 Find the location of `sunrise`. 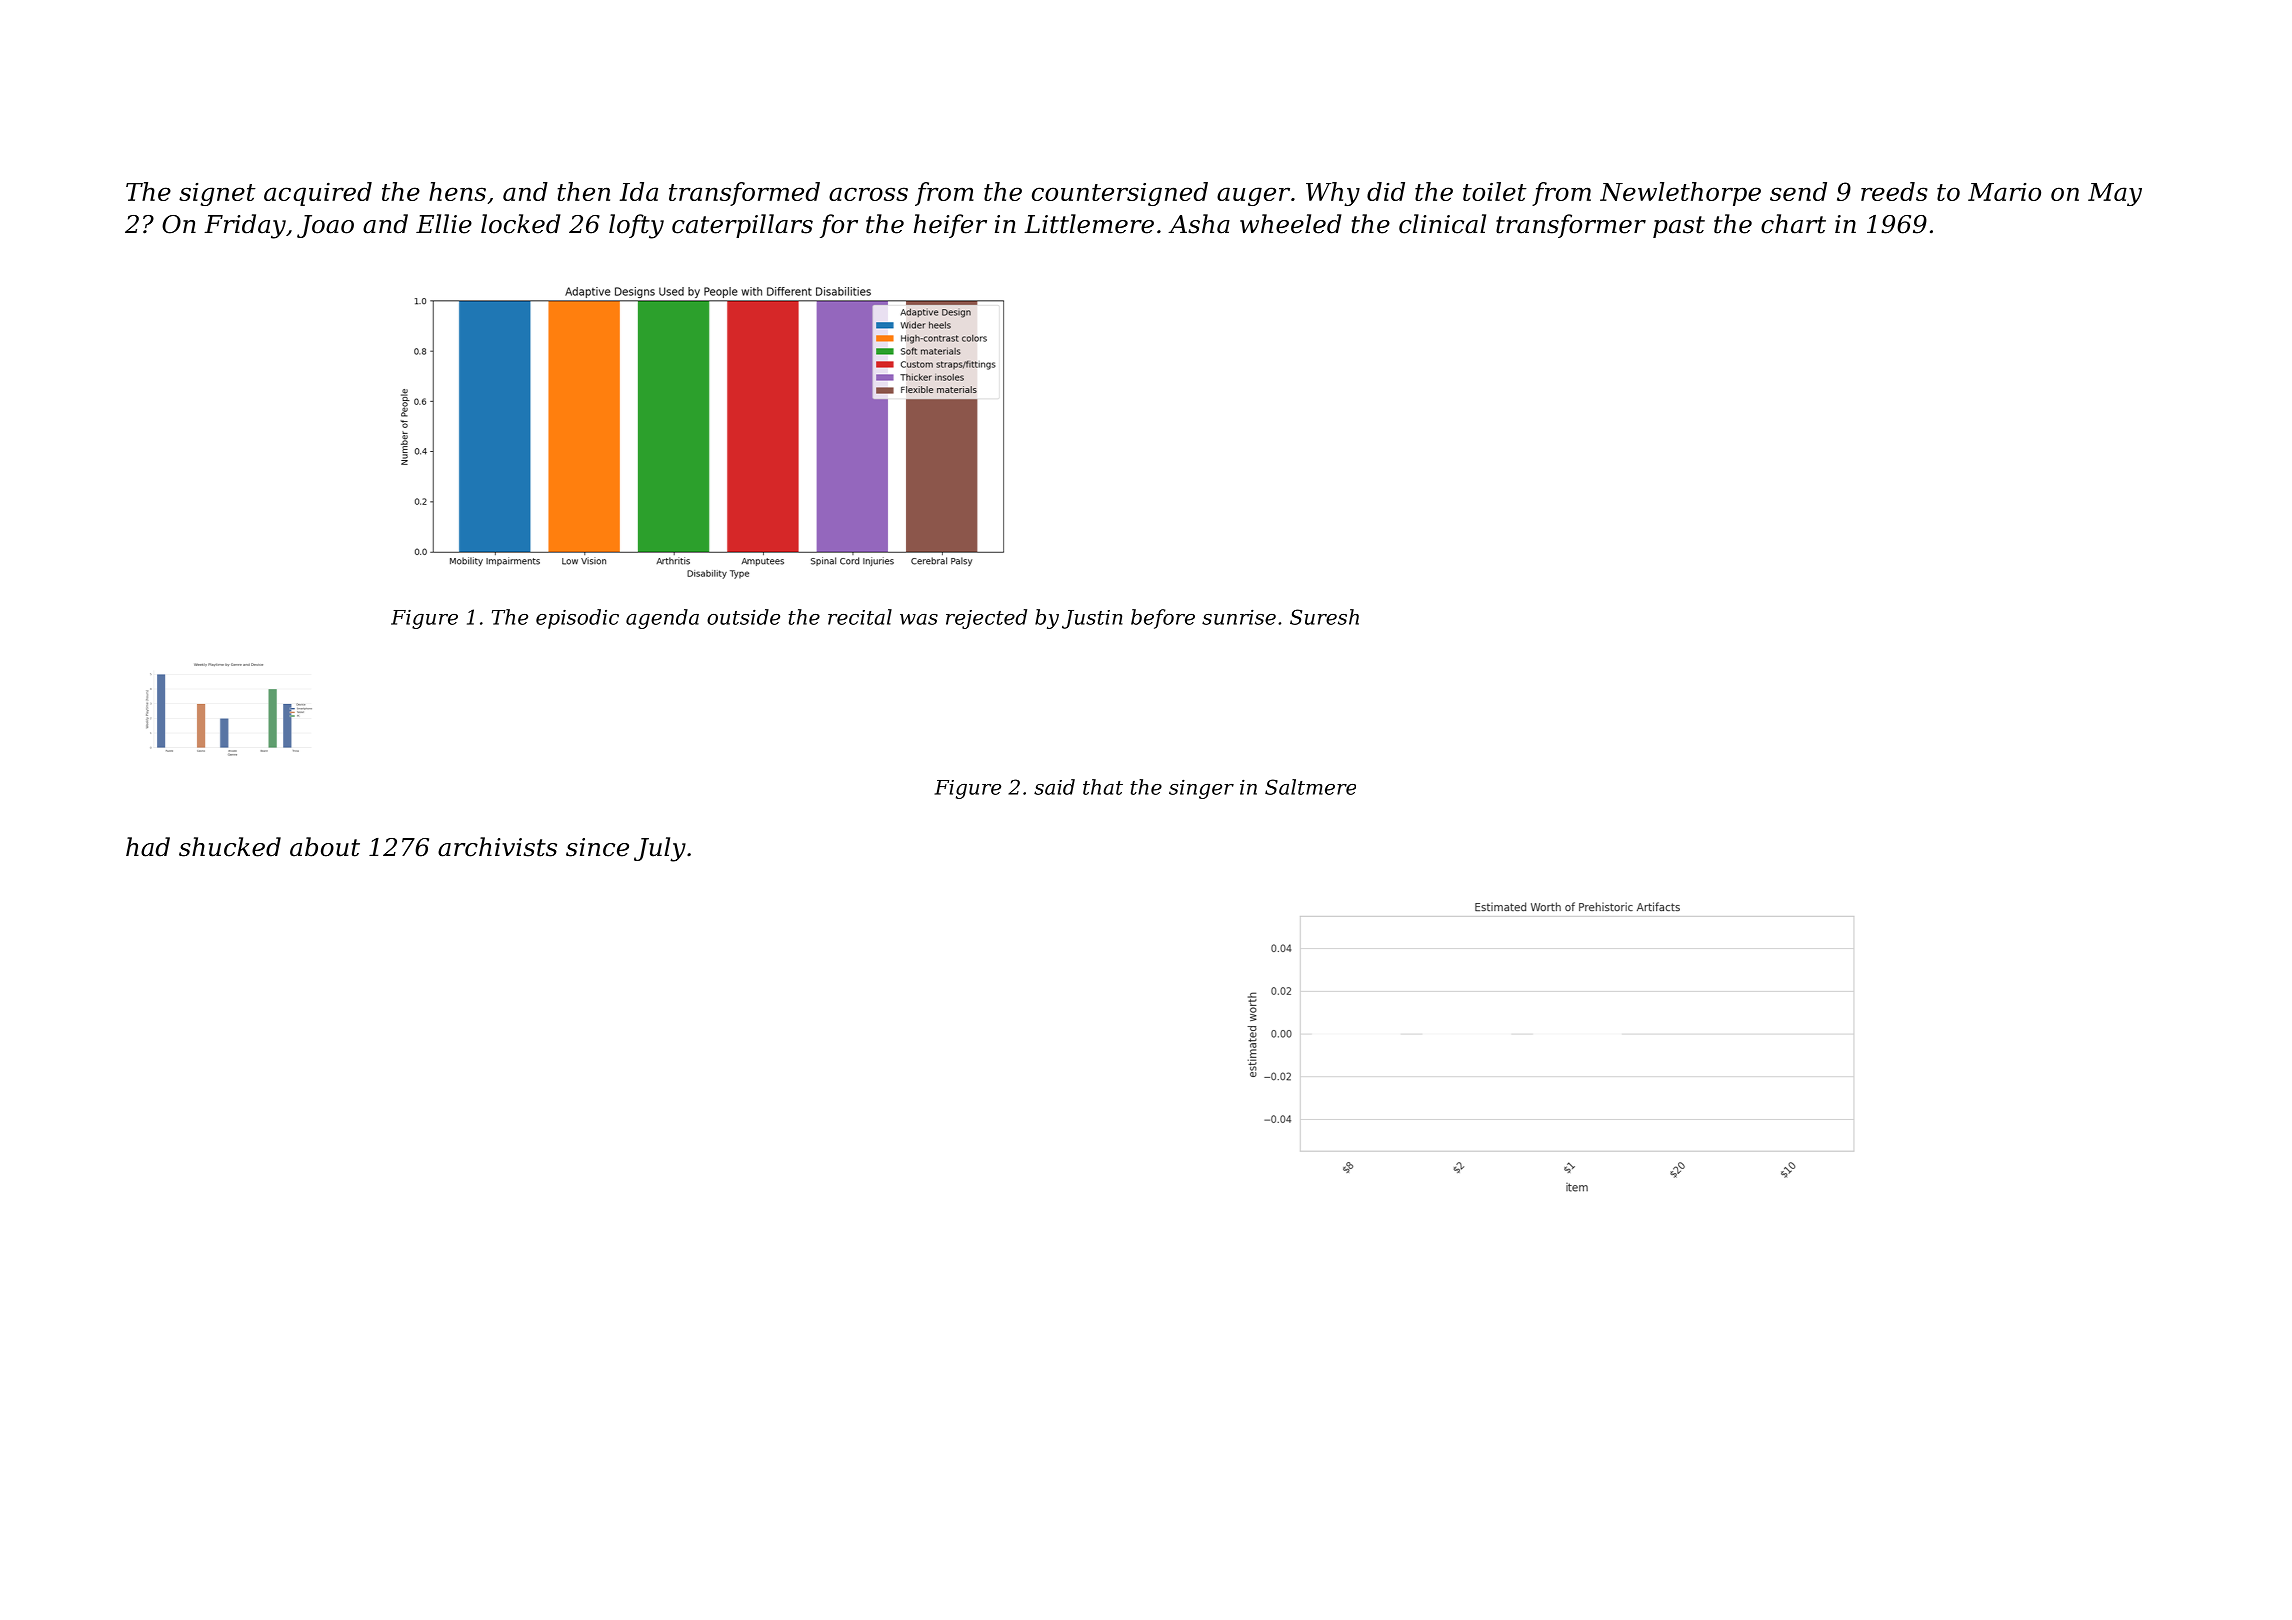

sunrise is located at coordinates (1239, 617).
